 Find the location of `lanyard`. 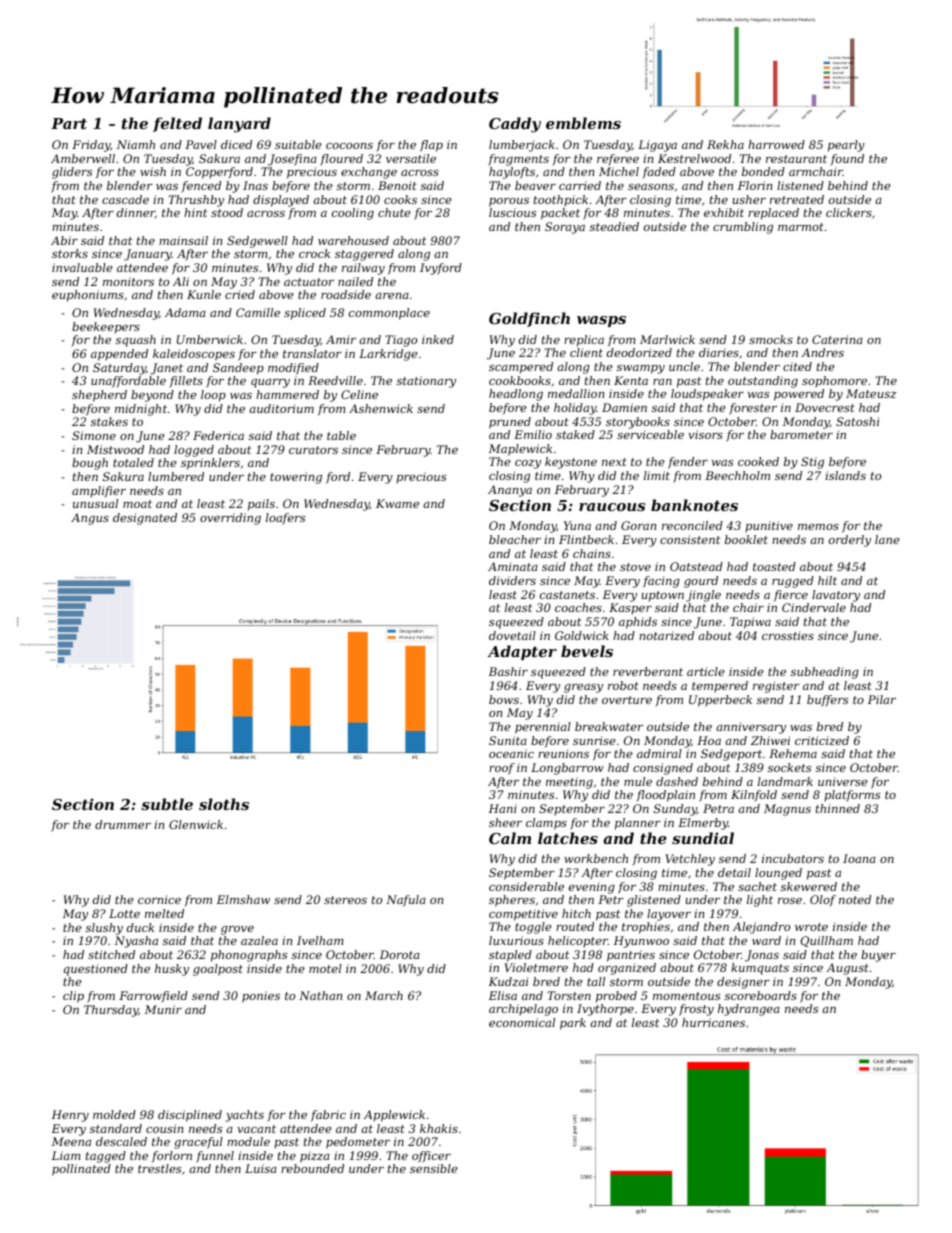

lanyard is located at coordinates (239, 125).
